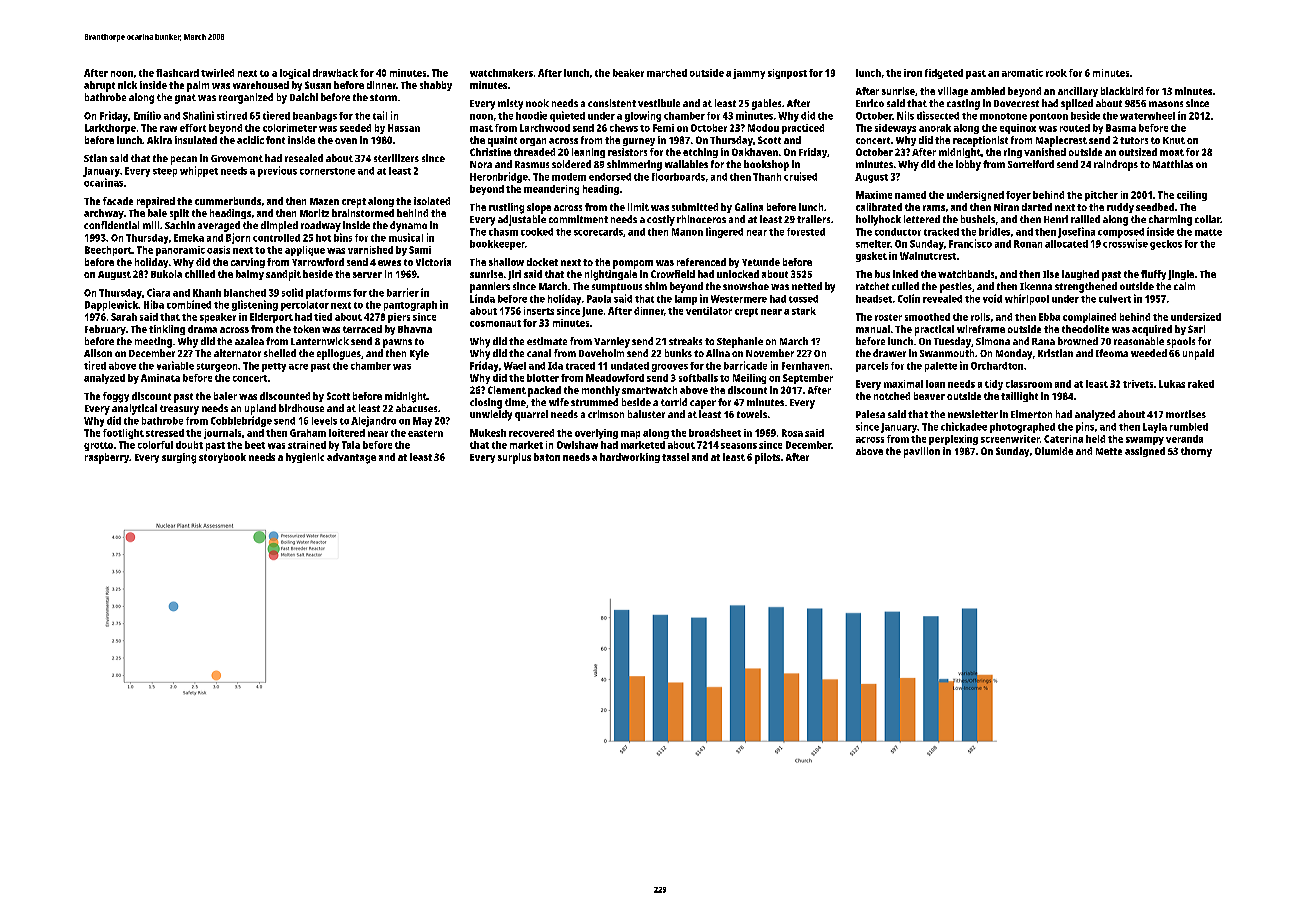 The width and height of the screenshot is (1308, 924). What do you see at coordinates (787, 74) in the screenshot?
I see `signpost` at bounding box center [787, 74].
